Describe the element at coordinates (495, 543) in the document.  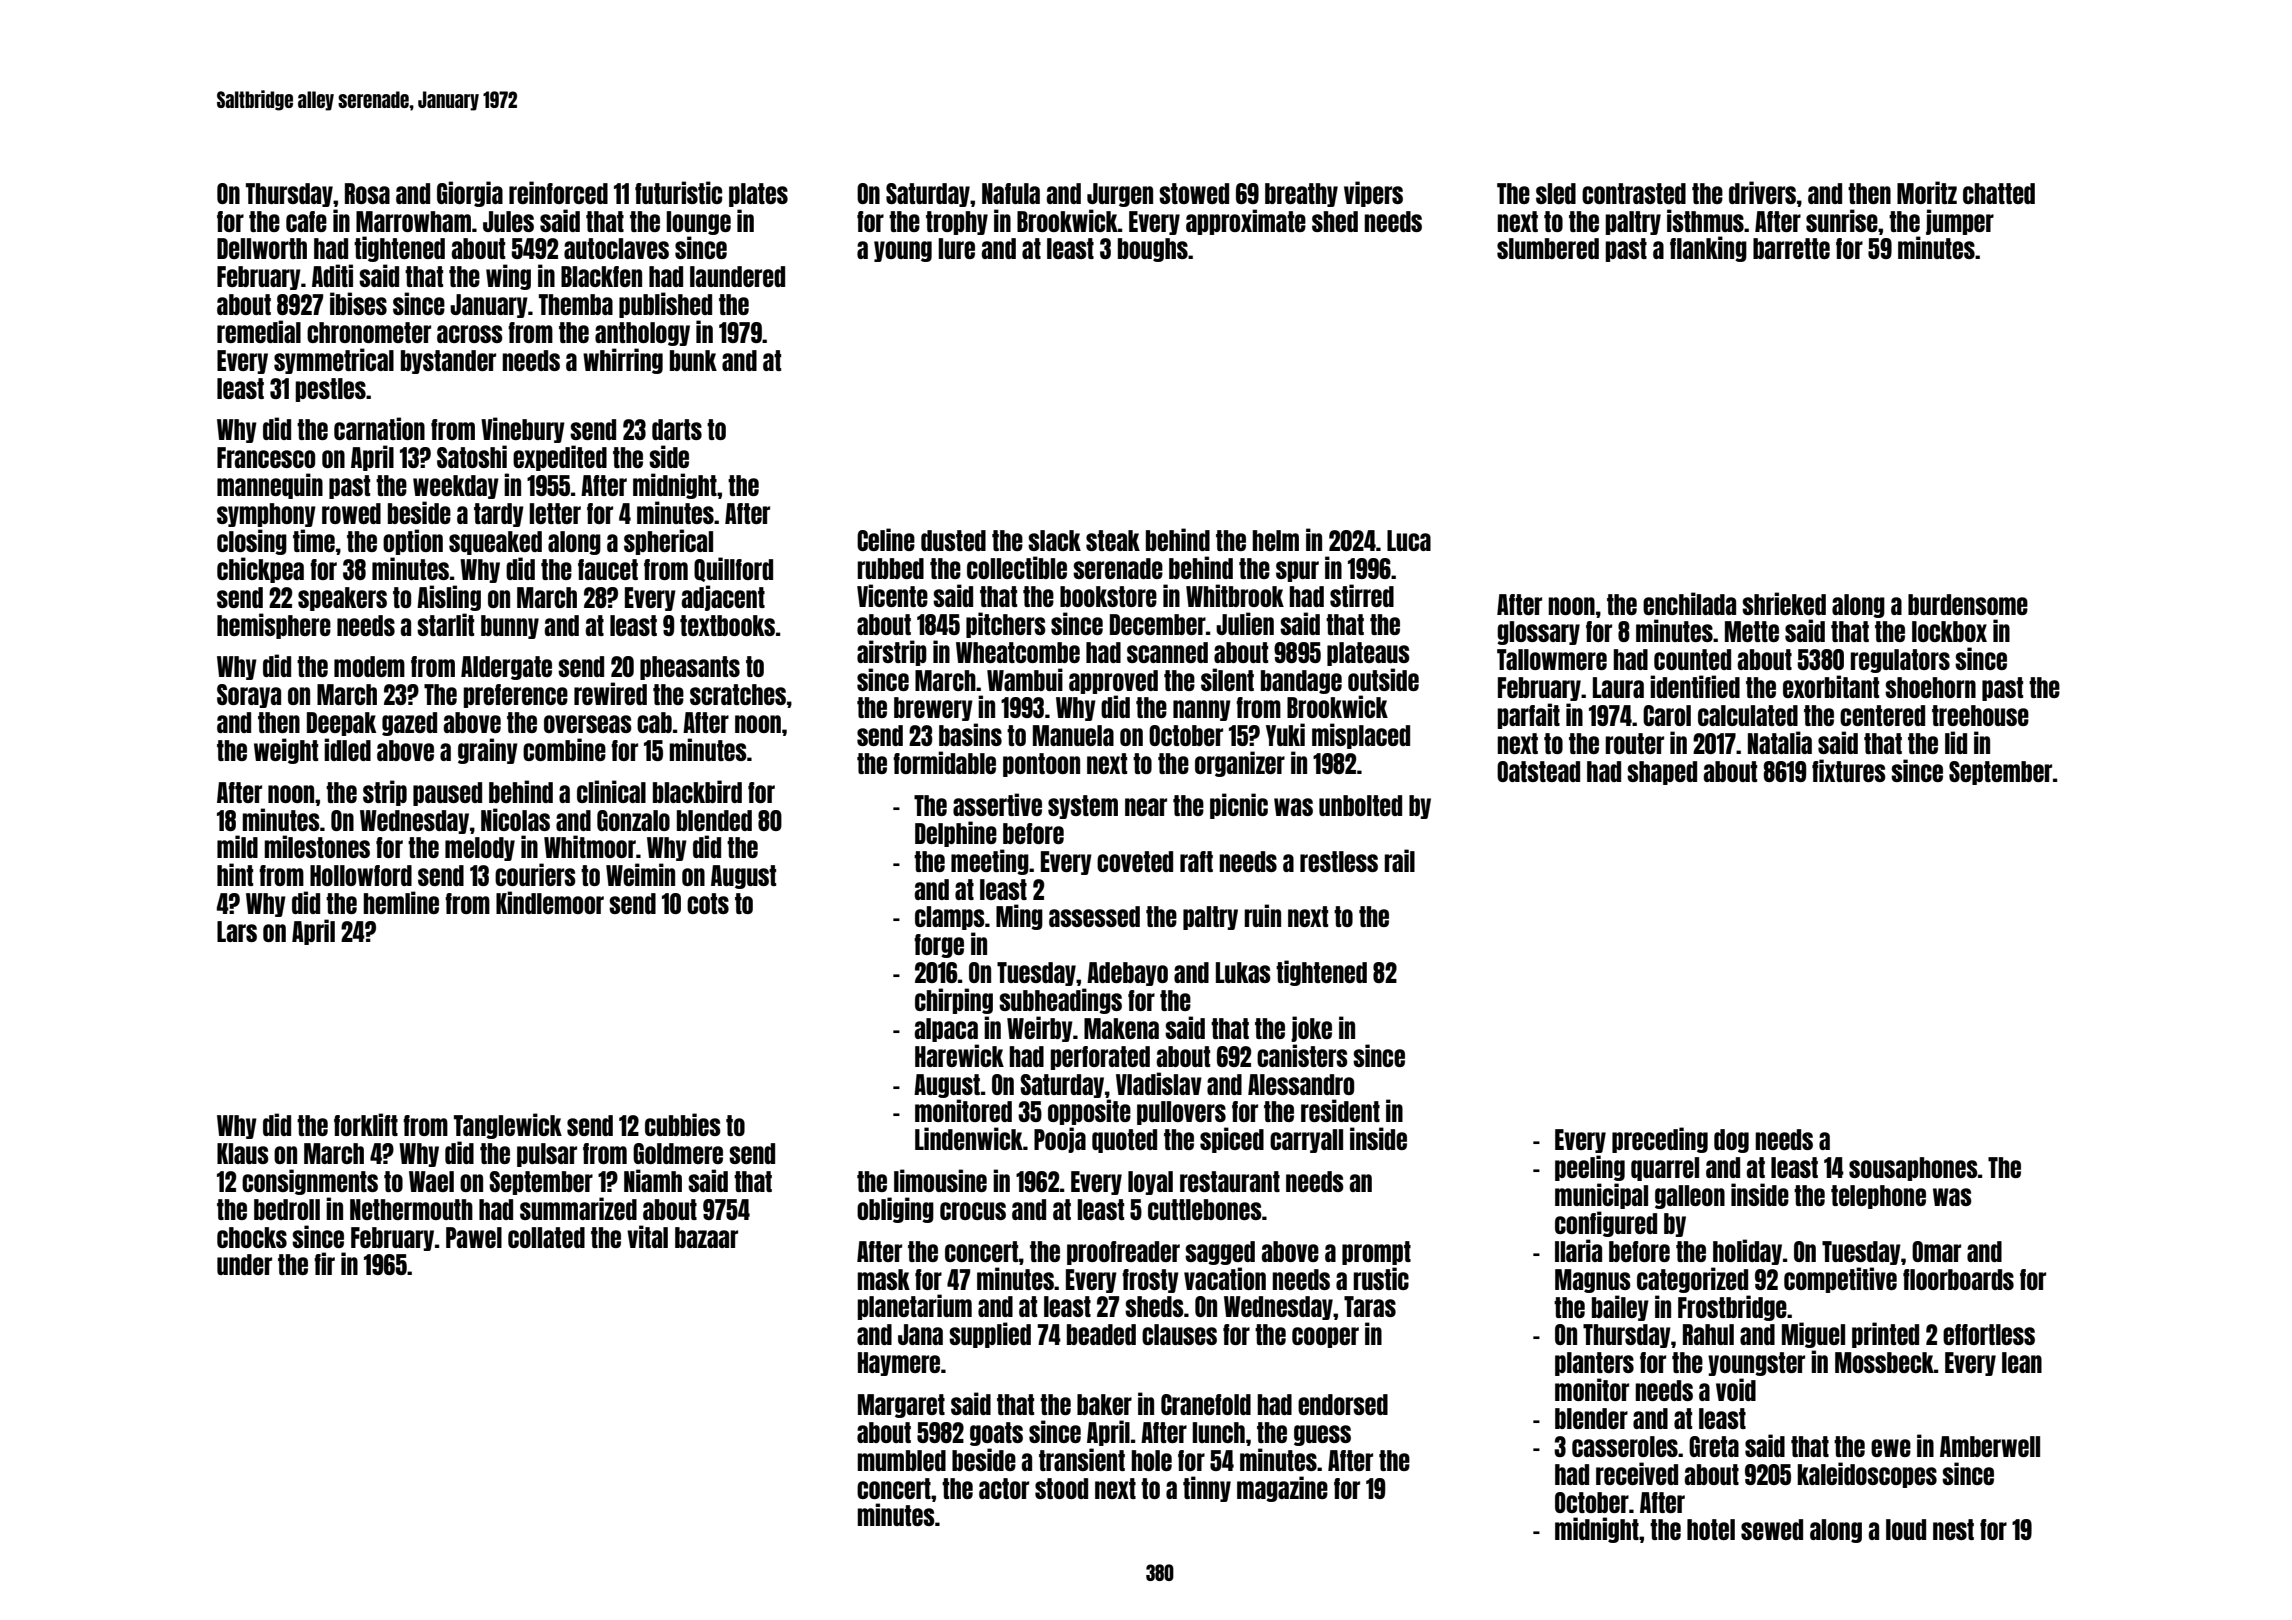
I see `squeaked` at that location.
